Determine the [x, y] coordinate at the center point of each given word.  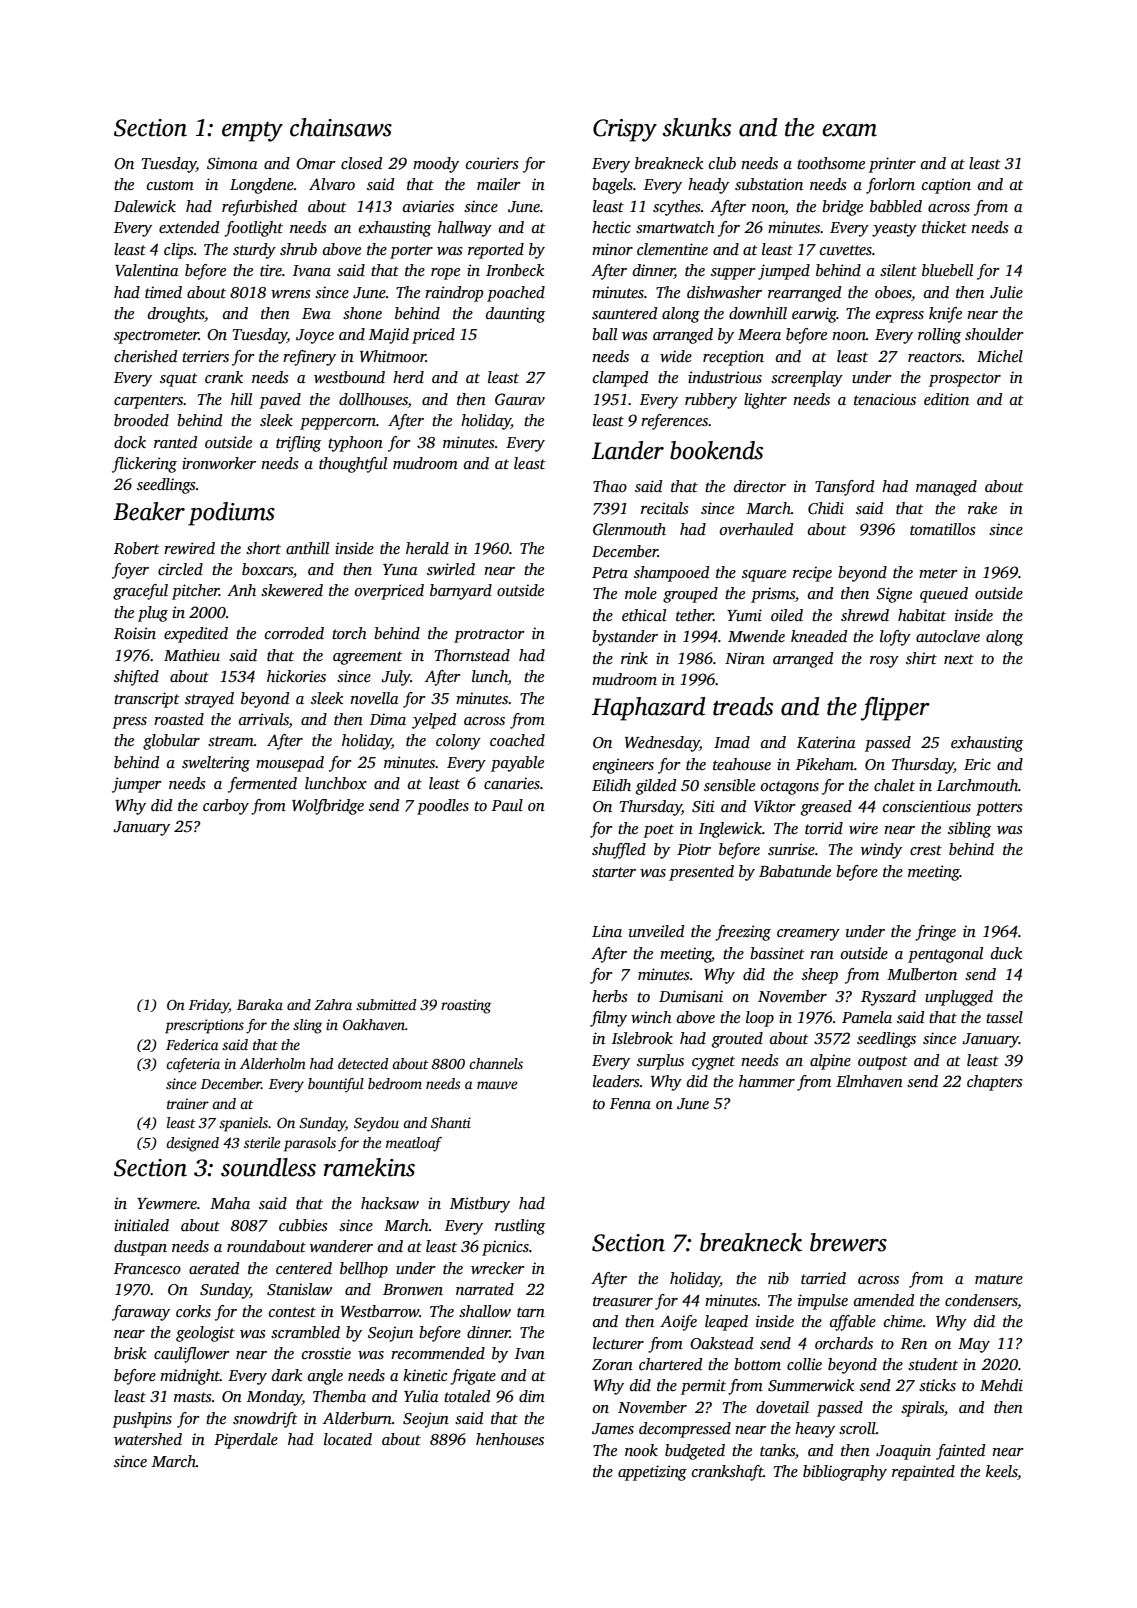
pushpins [142, 1420]
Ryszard [888, 998]
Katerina [826, 742]
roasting [466, 1006]
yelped [434, 721]
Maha [230, 1203]
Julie [1006, 292]
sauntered [625, 313]
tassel [1004, 1017]
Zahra [333, 1004]
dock [130, 442]
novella [374, 698]
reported [496, 251]
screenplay [807, 379]
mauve [497, 1085]
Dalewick [145, 206]
